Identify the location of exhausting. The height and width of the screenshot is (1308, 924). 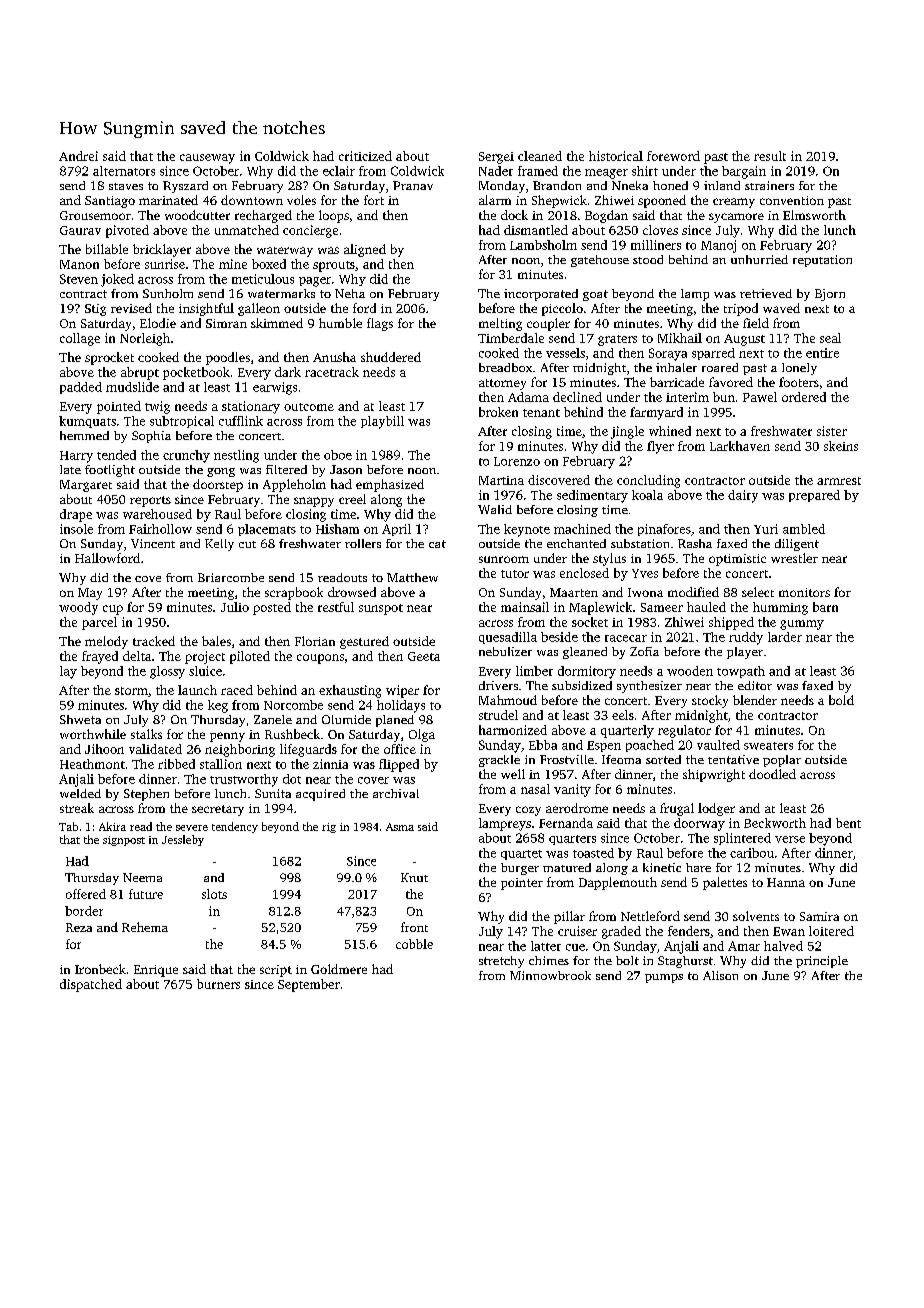
(350, 691).
